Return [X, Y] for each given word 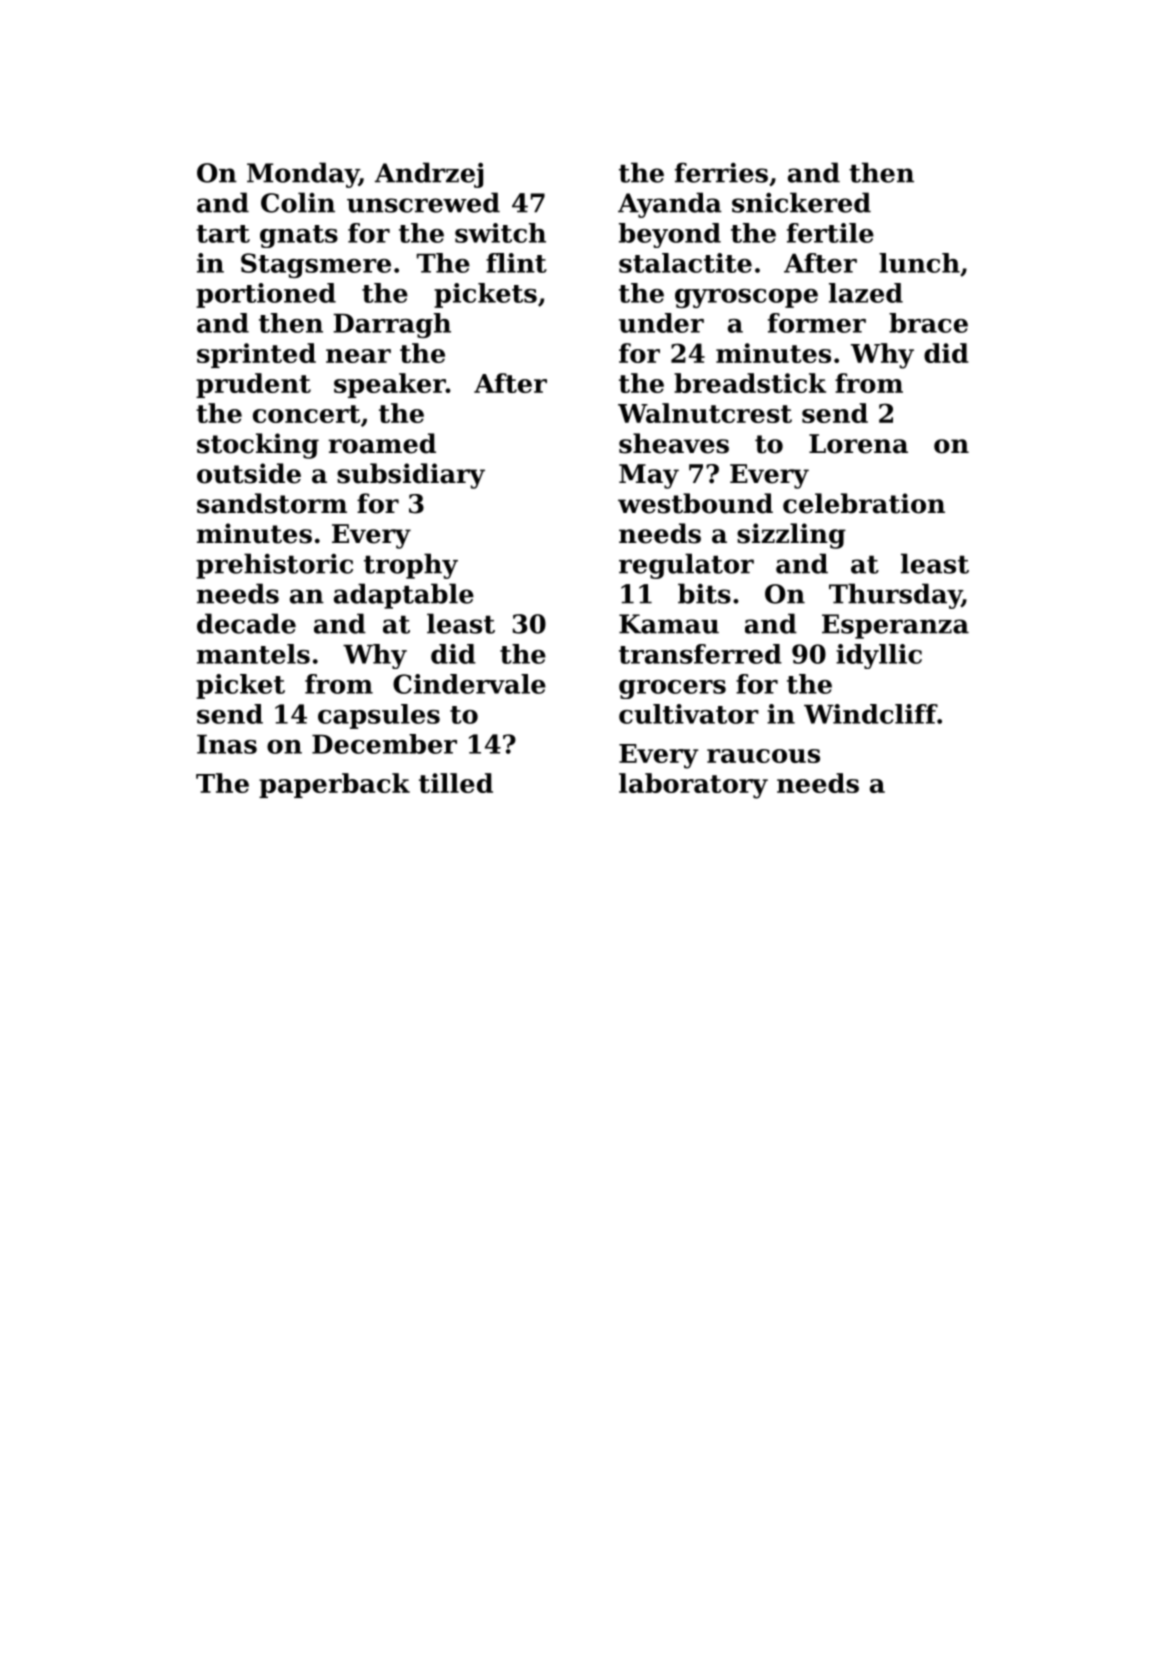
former [817, 323]
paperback [334, 785]
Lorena [858, 444]
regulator [686, 566]
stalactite [685, 263]
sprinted [256, 355]
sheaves [674, 443]
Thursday [895, 596]
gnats [299, 236]
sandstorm [272, 503]
